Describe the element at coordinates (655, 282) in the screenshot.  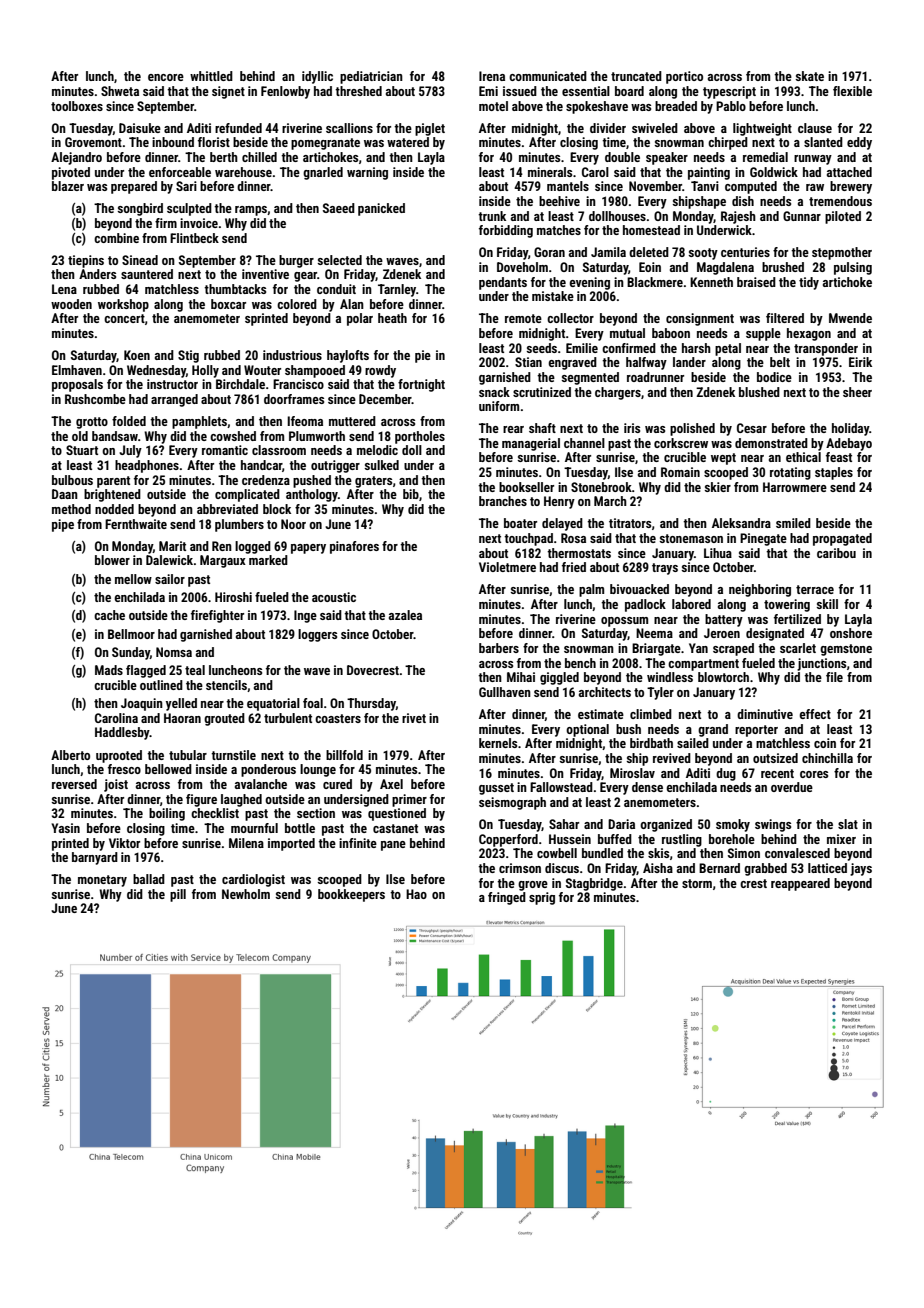
I see `Blackmere` at that location.
